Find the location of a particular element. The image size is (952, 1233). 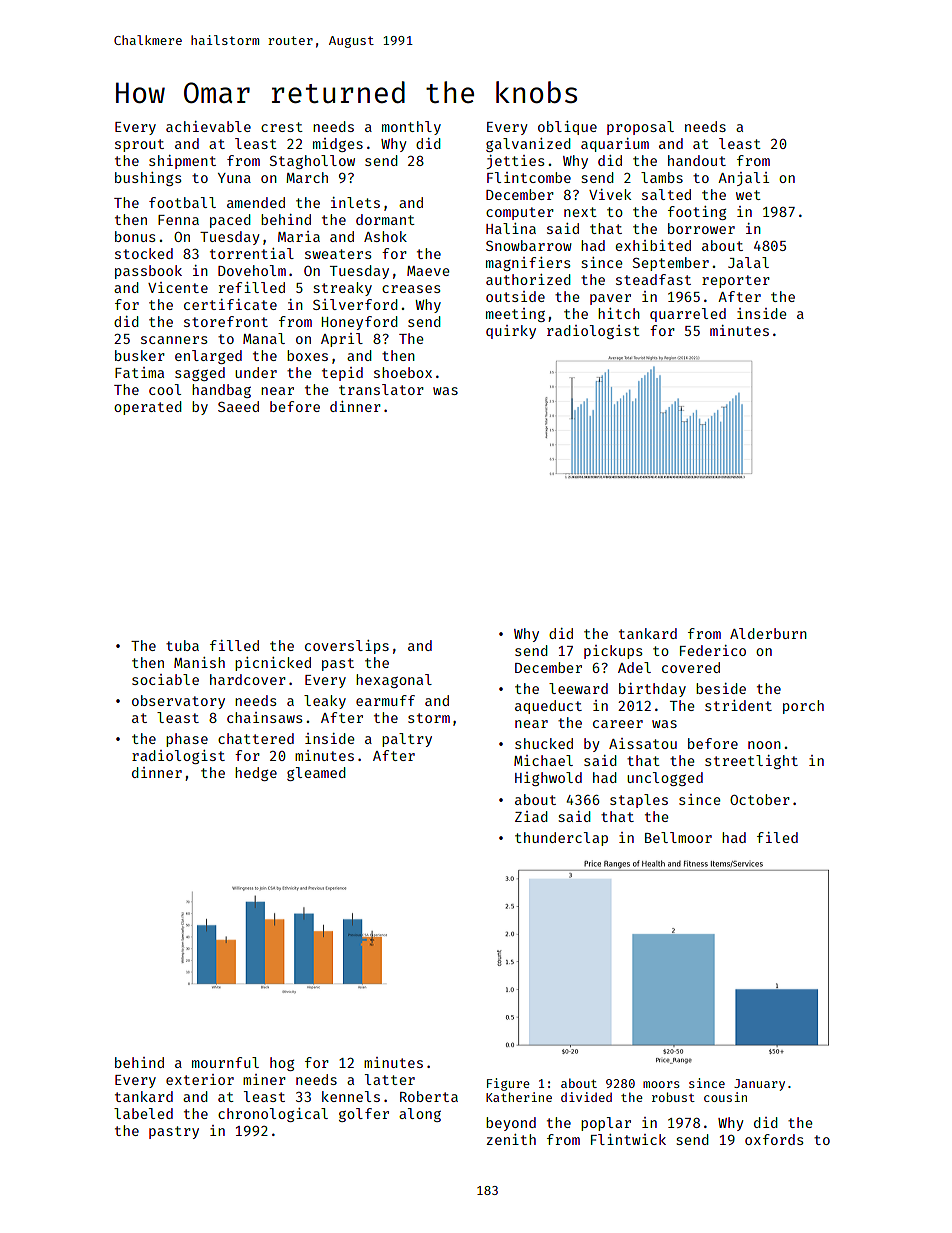

zenith is located at coordinates (511, 1139).
